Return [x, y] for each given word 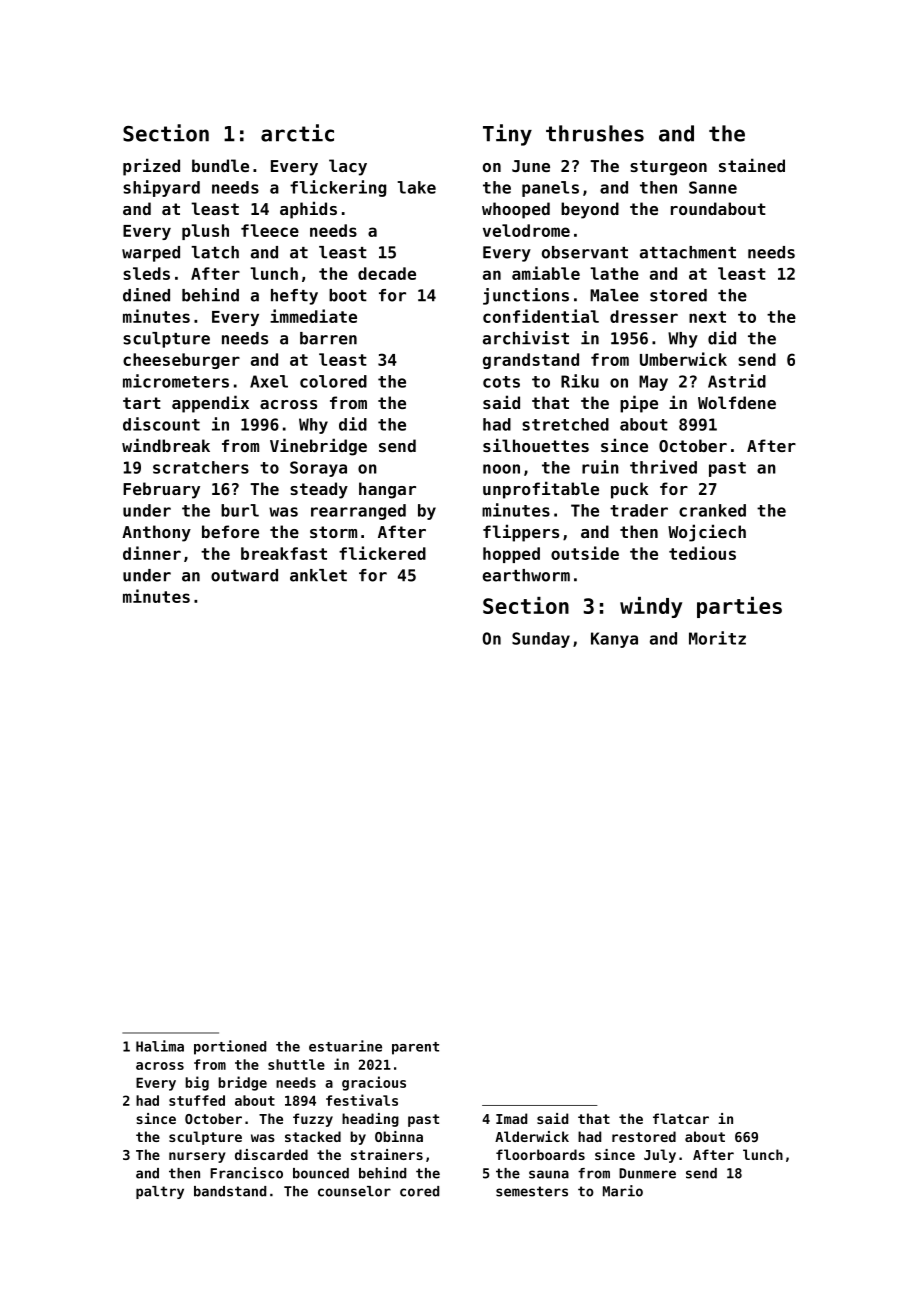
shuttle [296, 1064]
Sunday [541, 640]
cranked [712, 510]
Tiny [507, 135]
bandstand [230, 1191]
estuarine [345, 1046]
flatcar [681, 1118]
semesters [532, 1191]
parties [739, 607]
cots [501, 382]
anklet [318, 575]
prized [151, 167]
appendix [210, 404]
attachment [688, 252]
